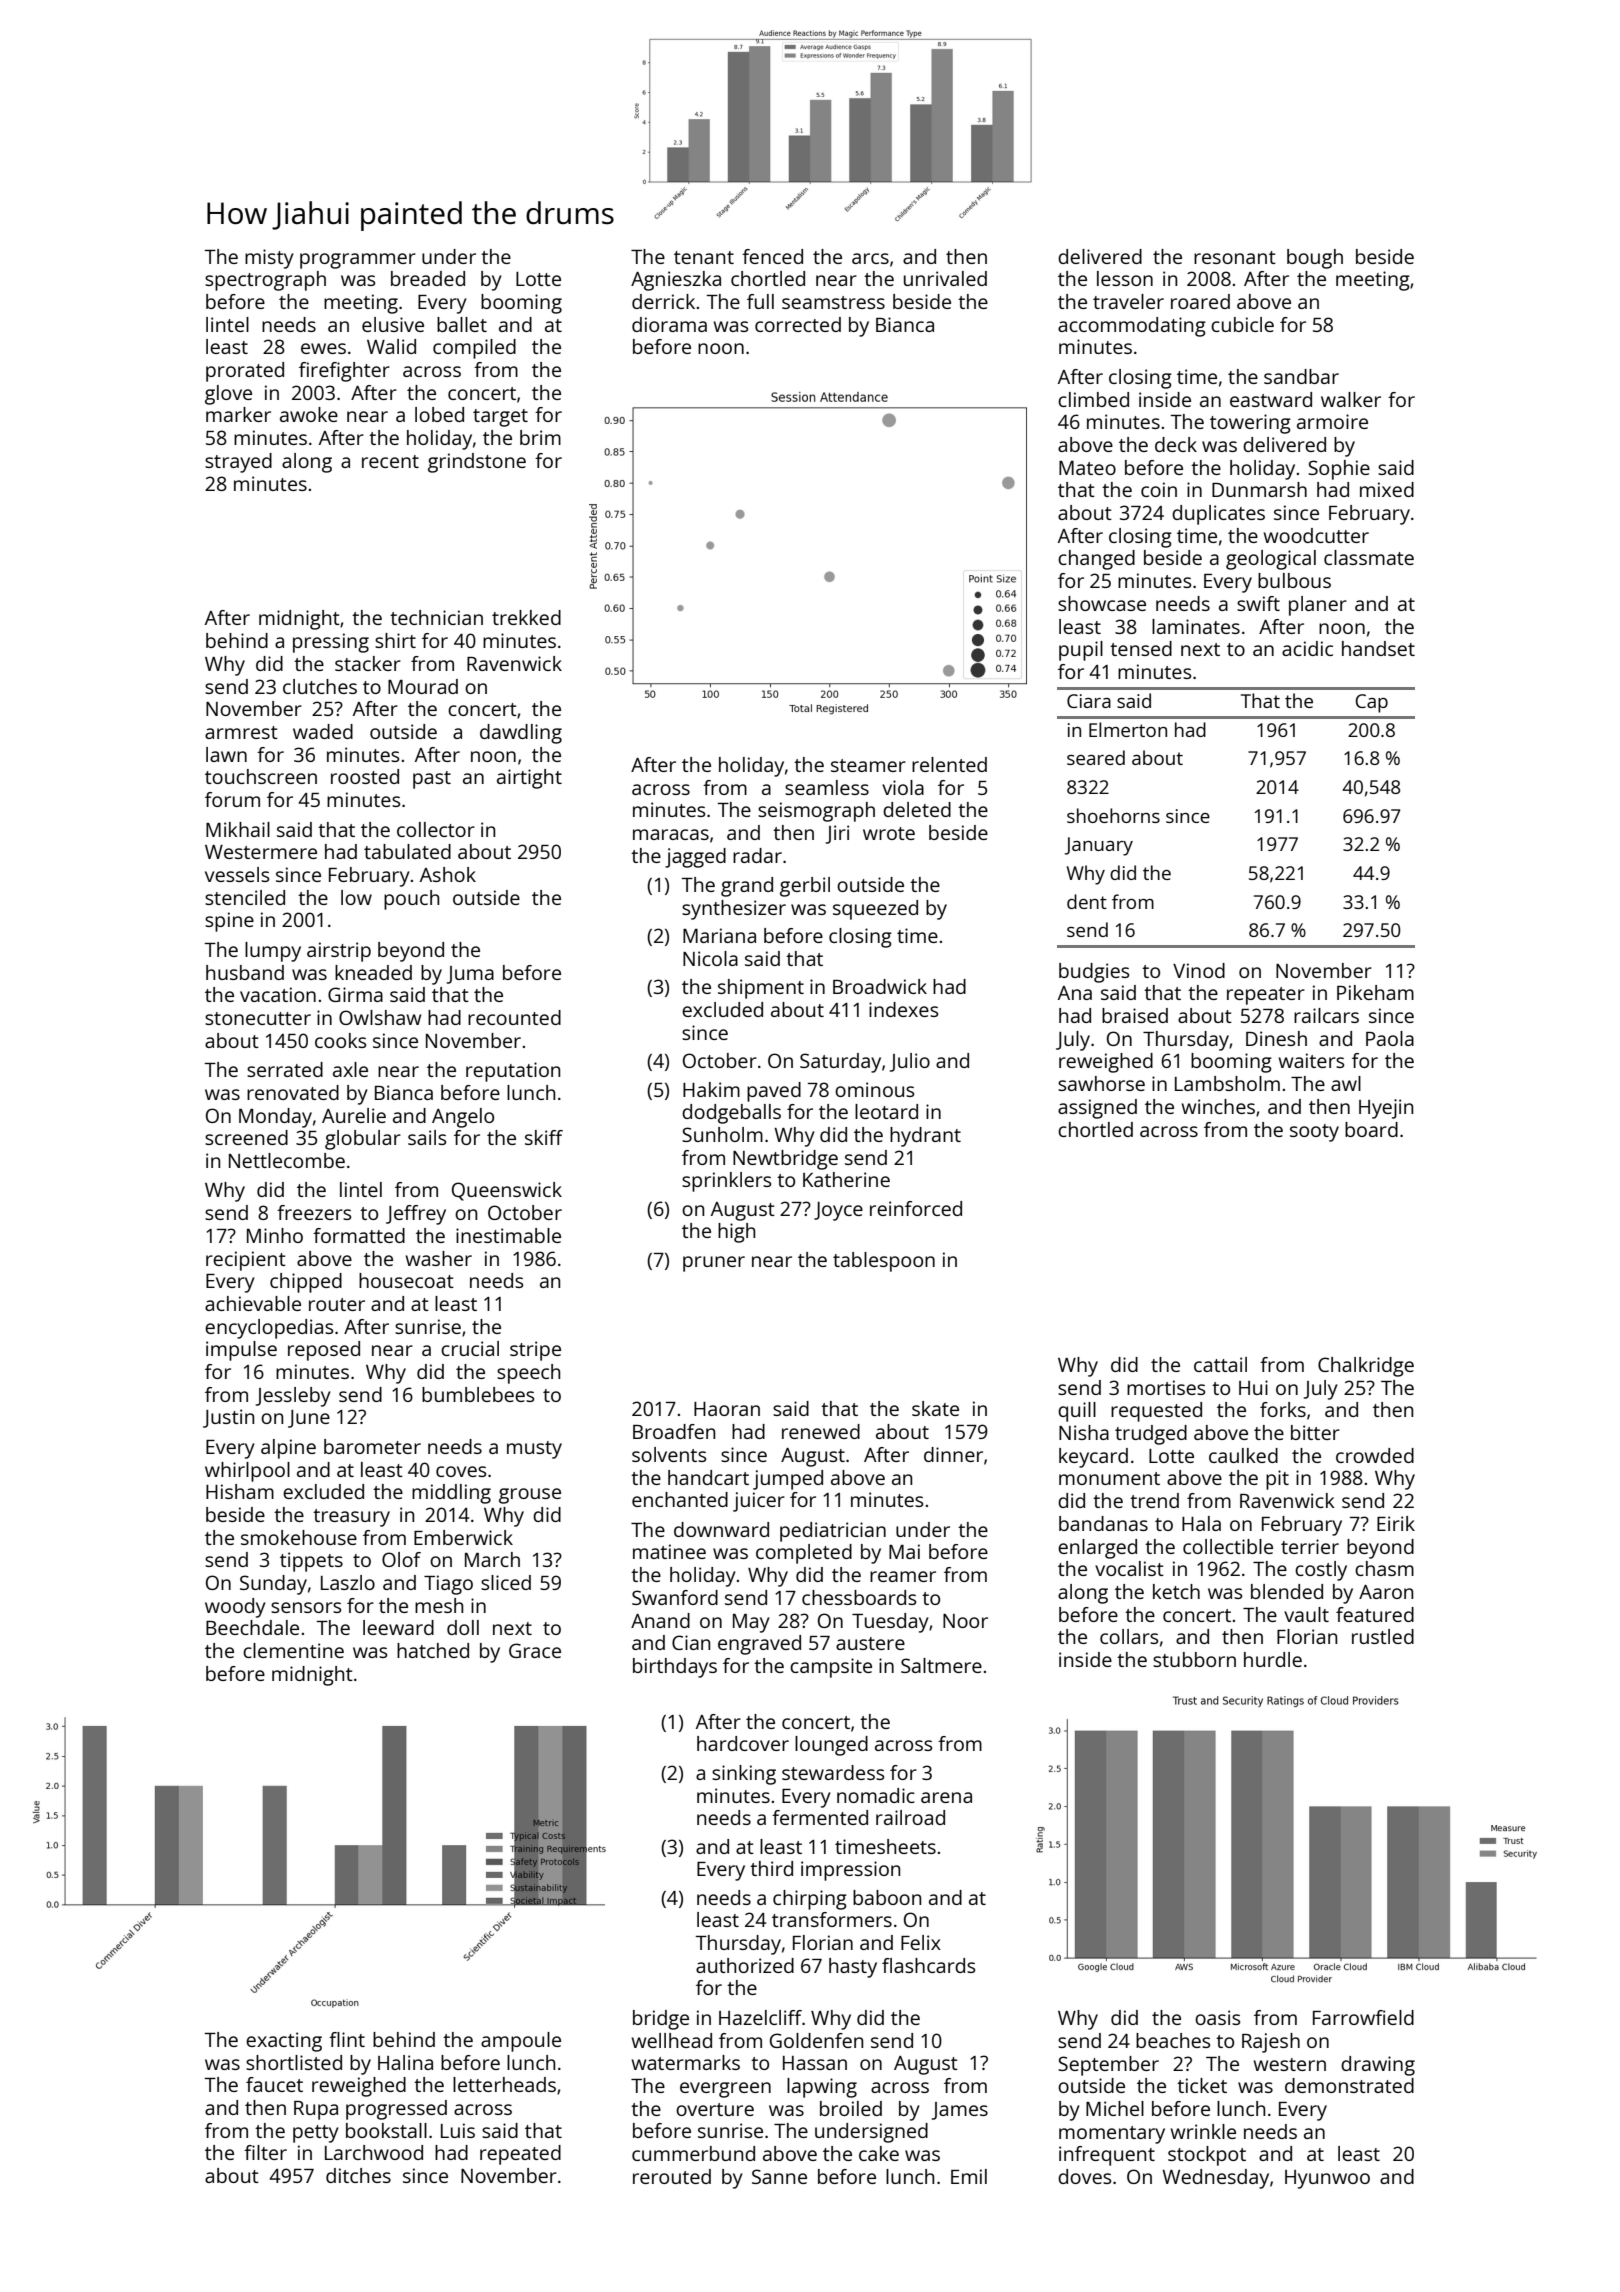 The height and width of the screenshot is (2292, 1620). I want to click on jumped, so click(788, 1480).
